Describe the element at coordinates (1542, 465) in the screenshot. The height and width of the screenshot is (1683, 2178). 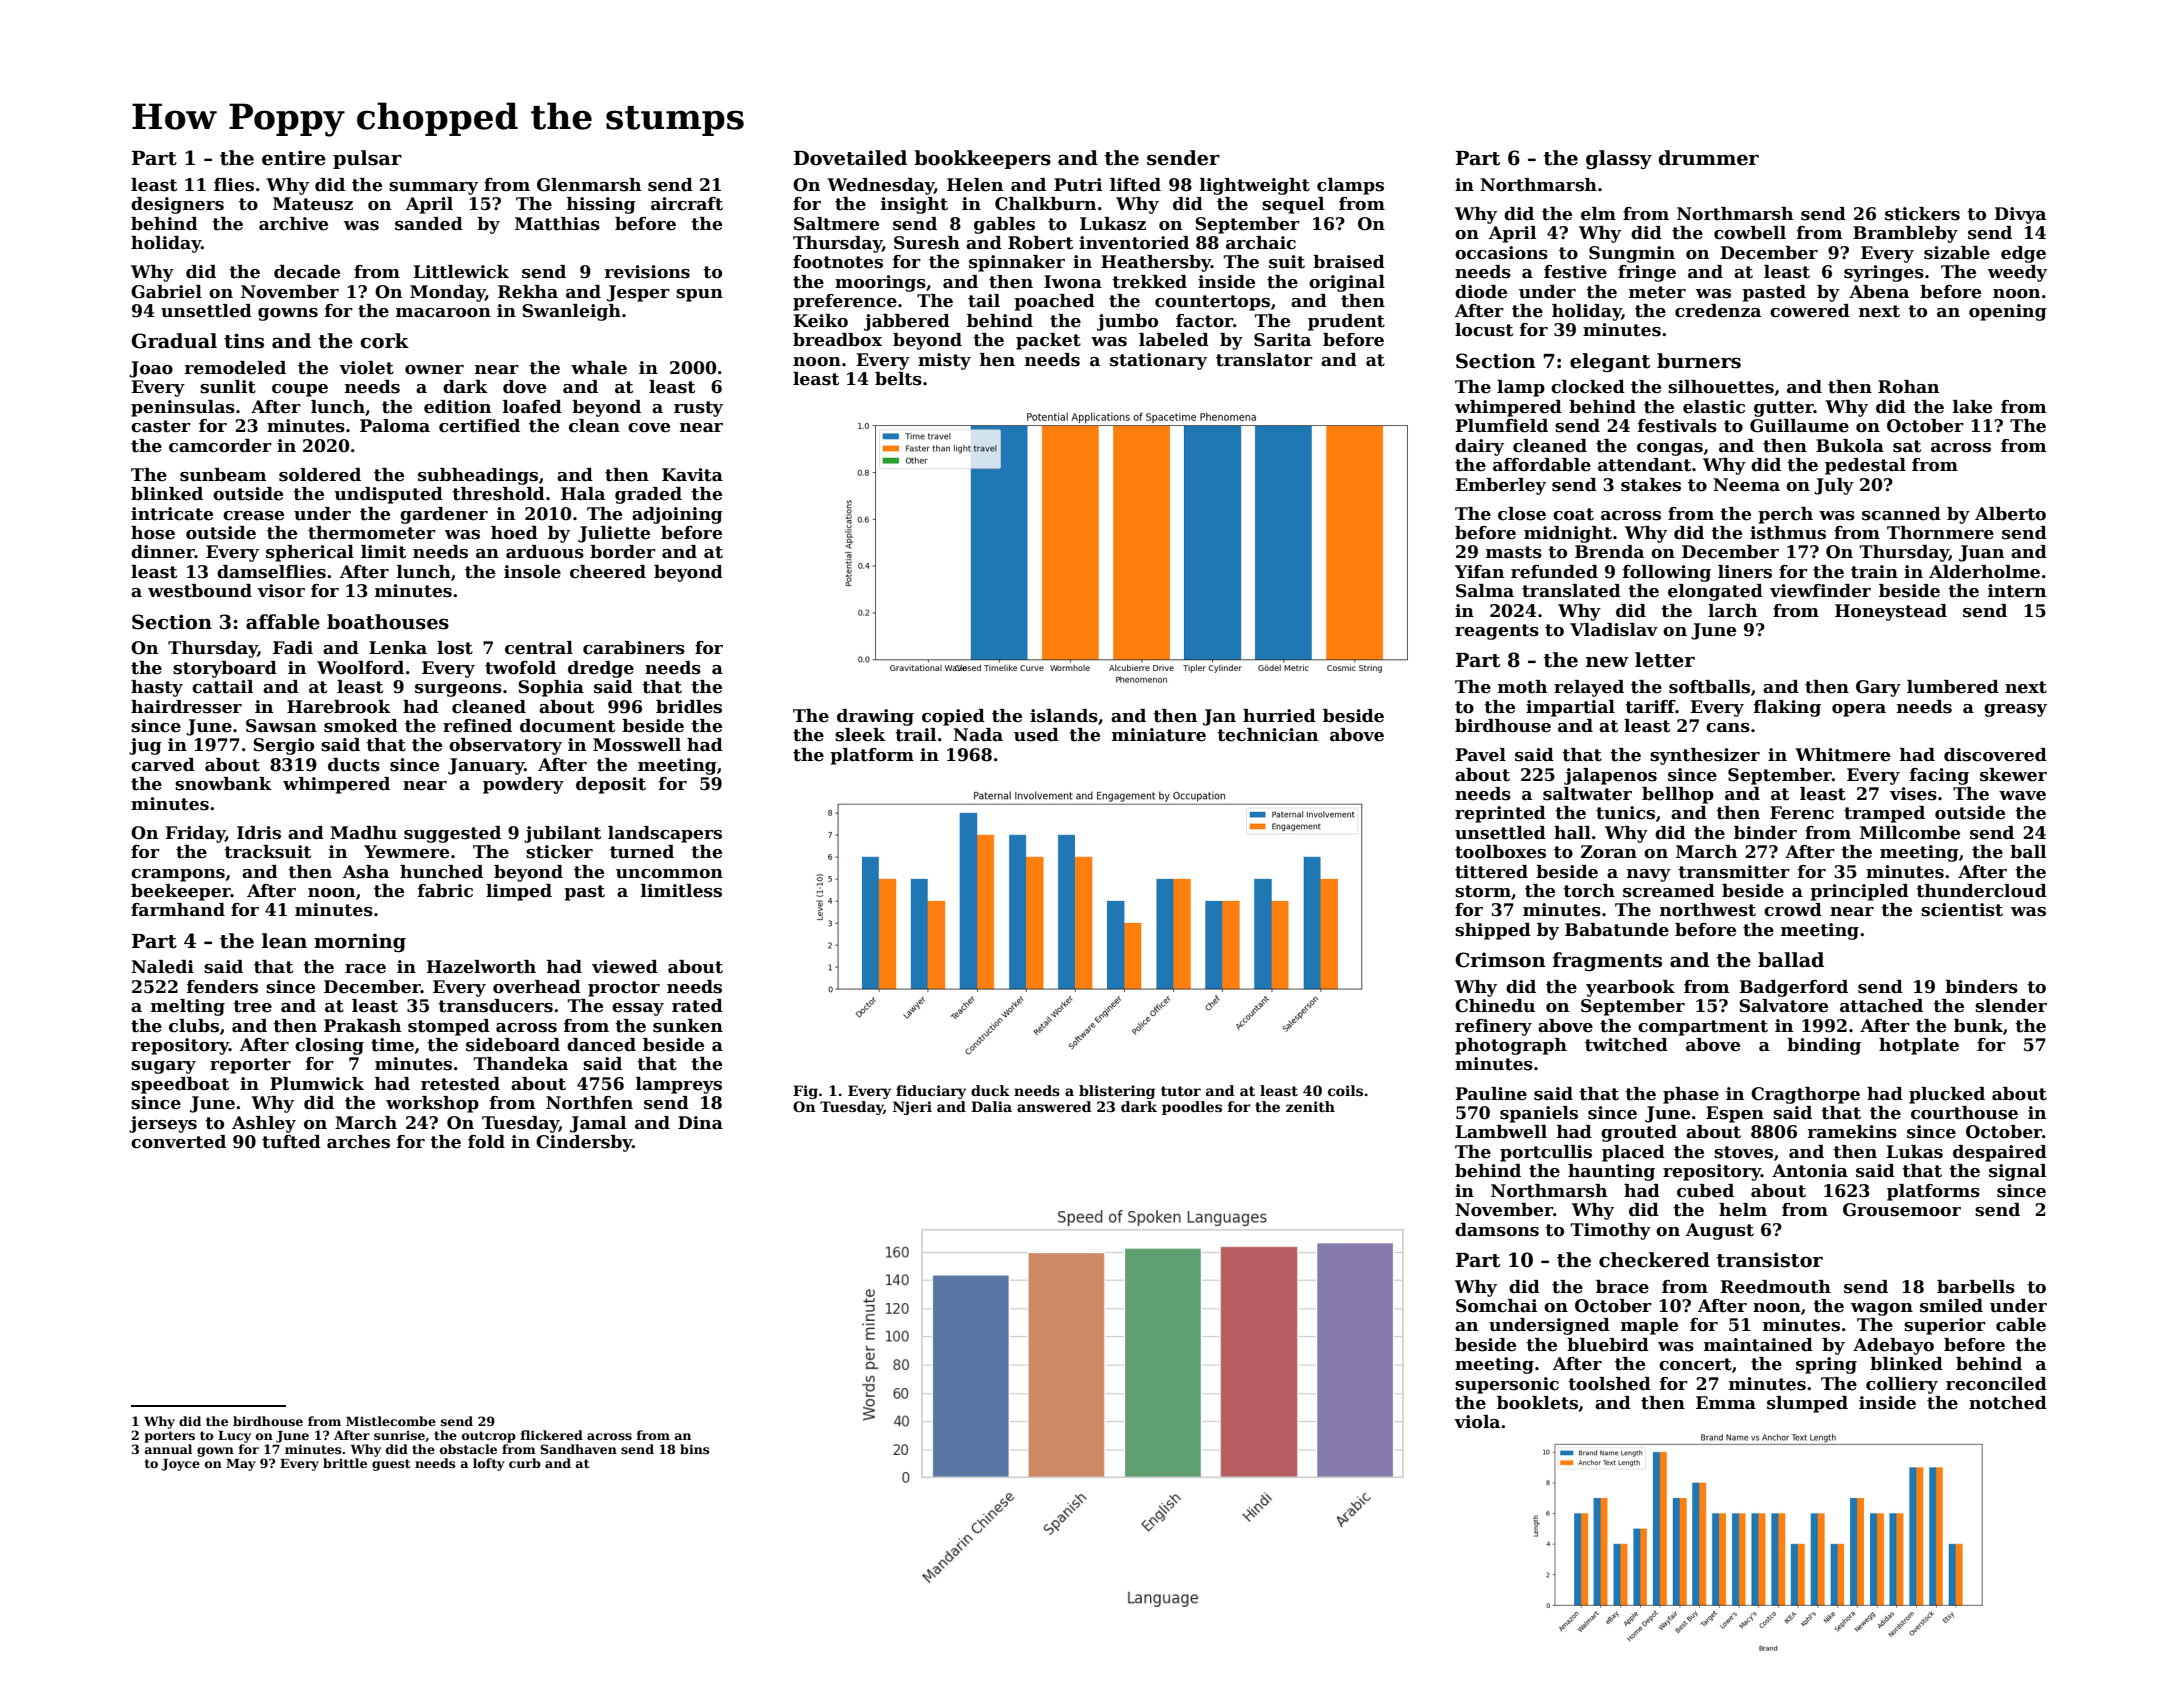
I see `affordable` at that location.
